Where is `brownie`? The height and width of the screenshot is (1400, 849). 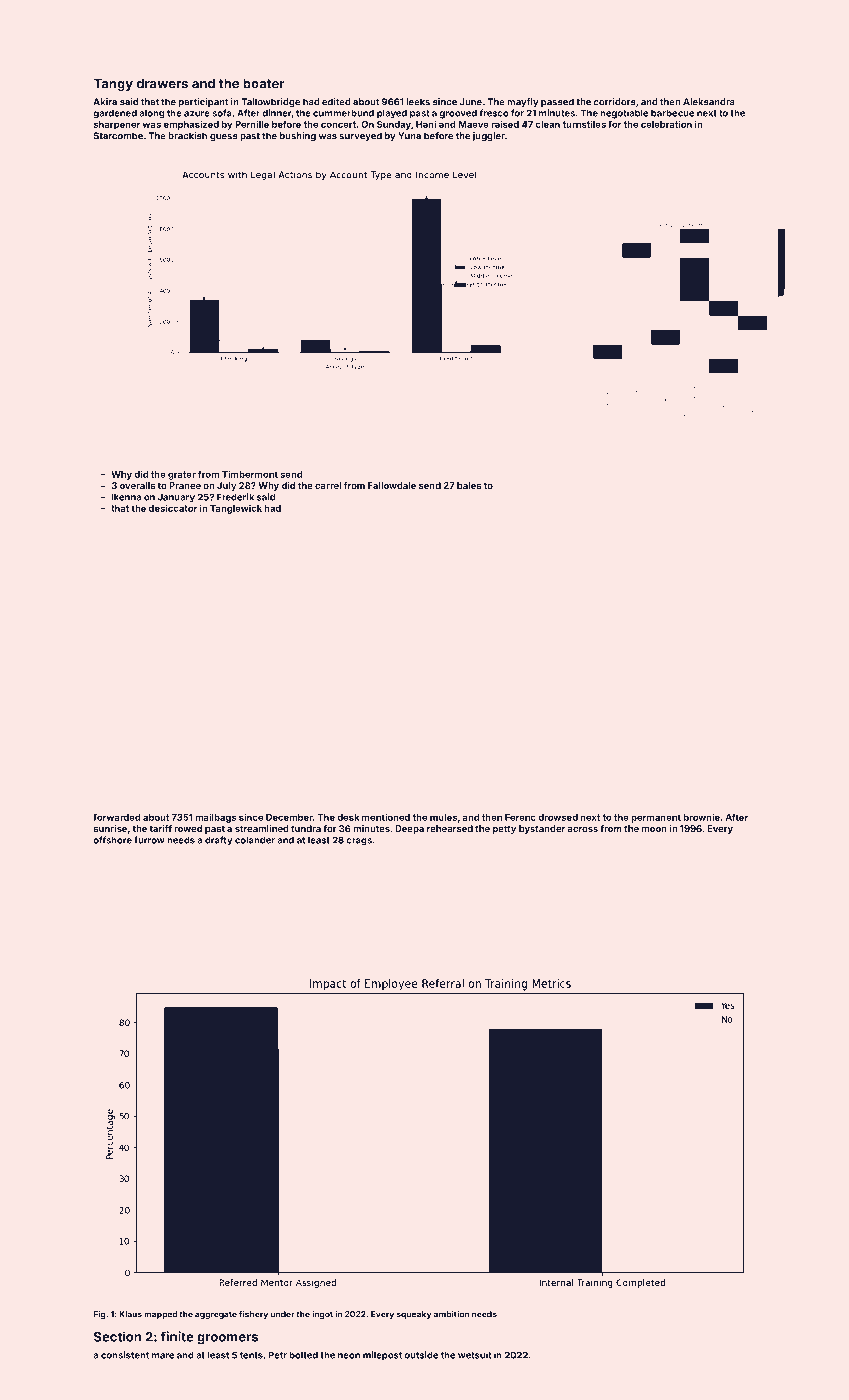
brownie is located at coordinates (702, 817).
